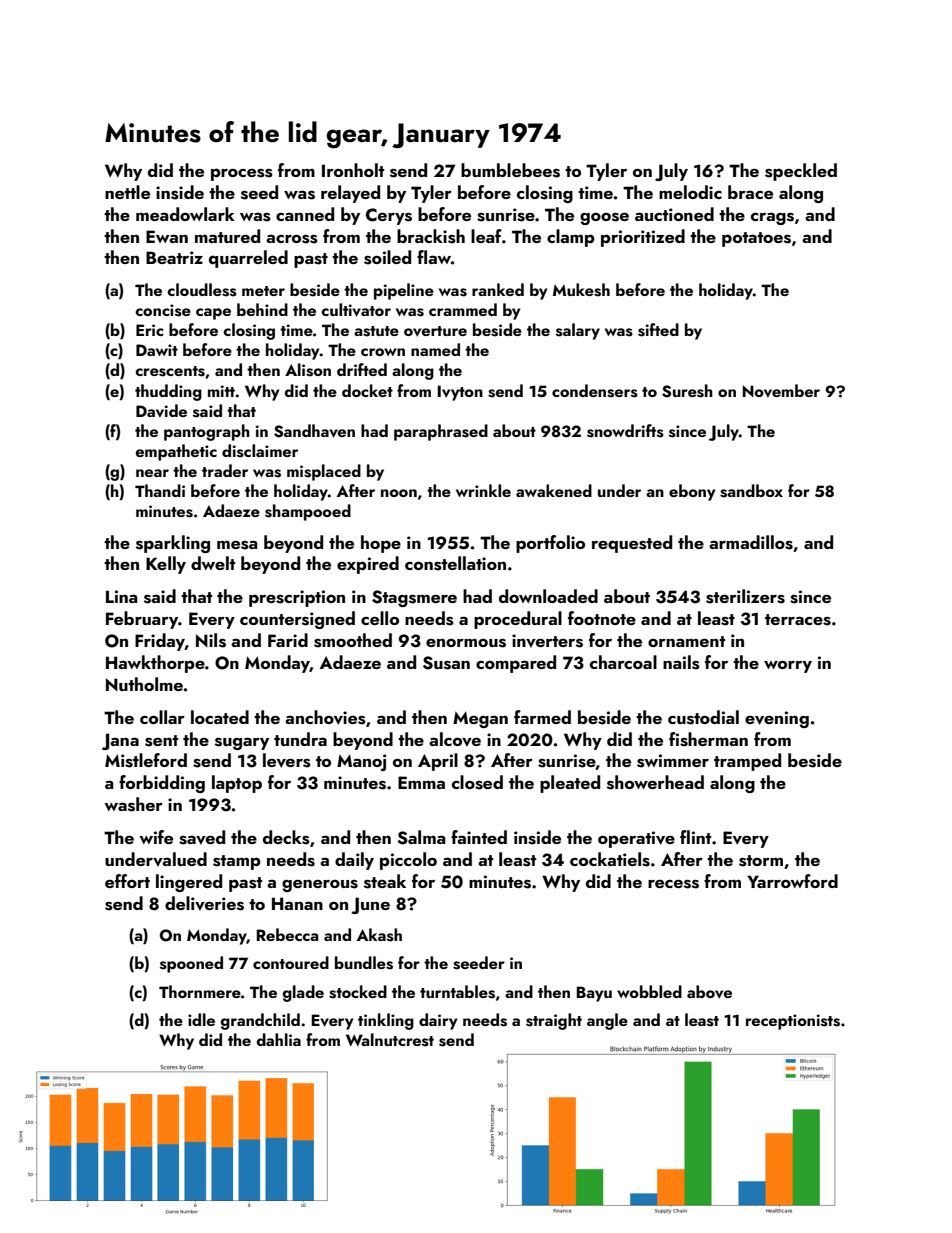 Image resolution: width=952 pixels, height=1233 pixels. Describe the element at coordinates (191, 964) in the document. I see `spooned` at that location.
